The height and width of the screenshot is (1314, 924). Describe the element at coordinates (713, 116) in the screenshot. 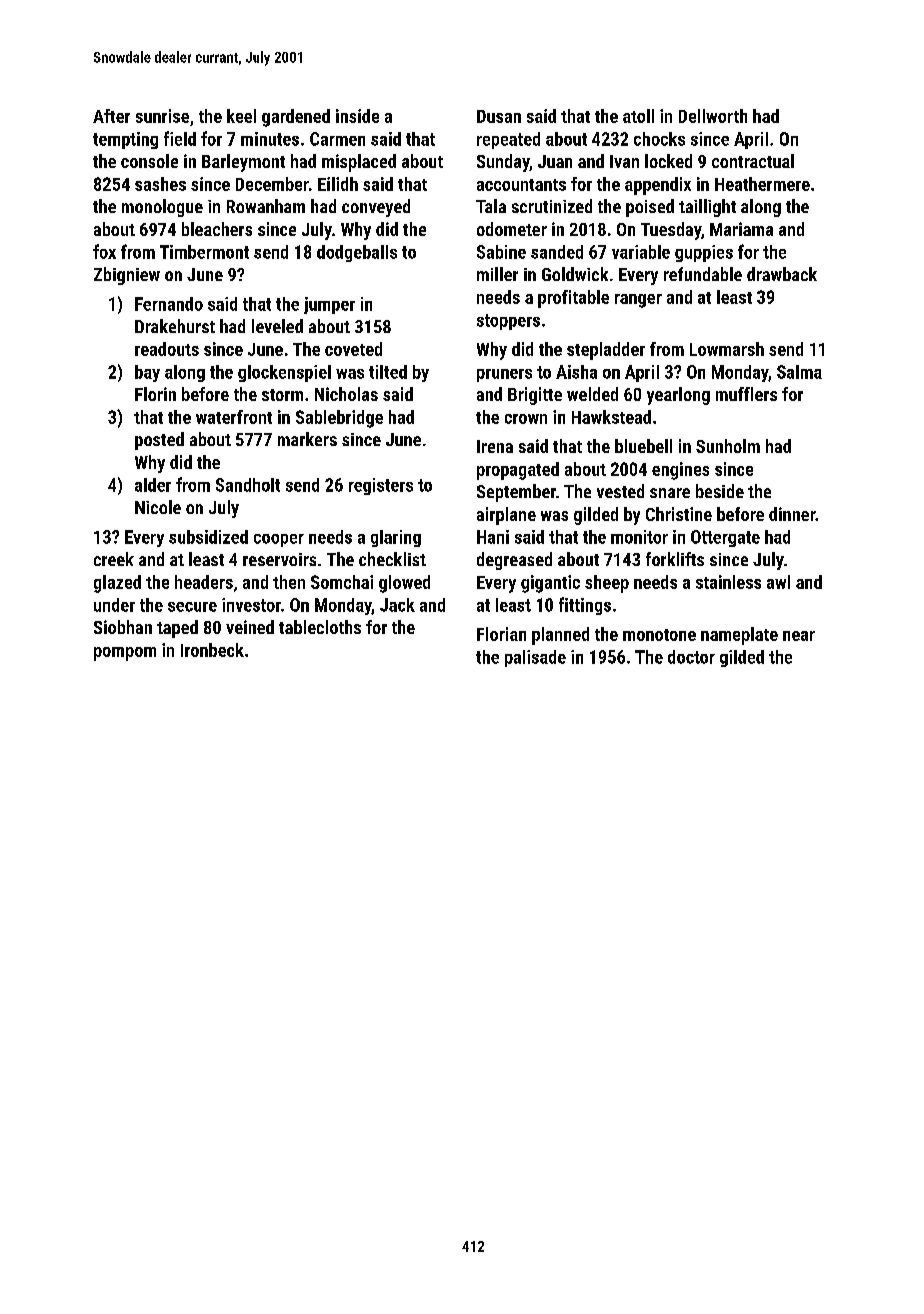

I see `Dellworth` at that location.
